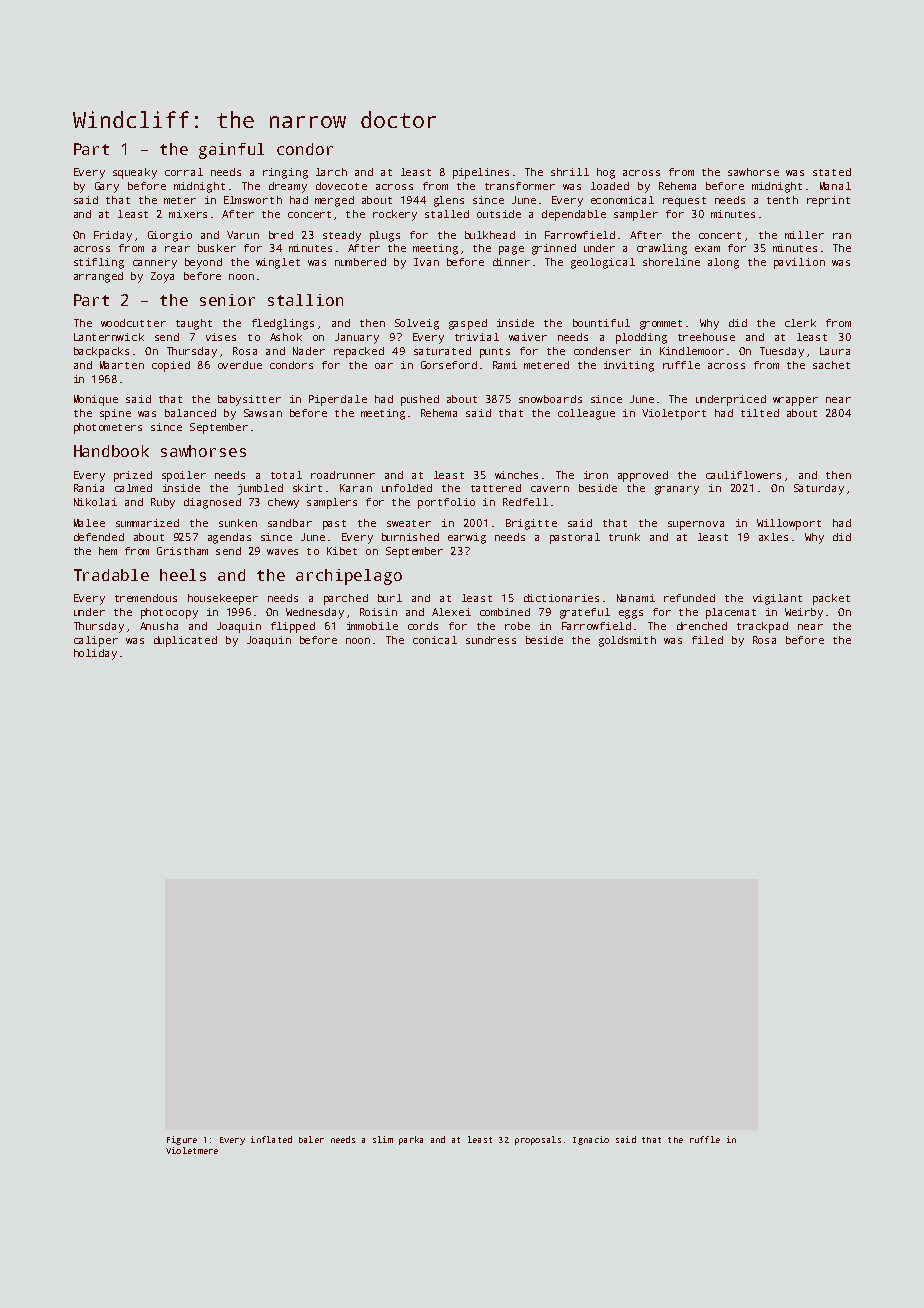 The width and height of the screenshot is (924, 1308). What do you see at coordinates (832, 172) in the screenshot?
I see `stated` at bounding box center [832, 172].
